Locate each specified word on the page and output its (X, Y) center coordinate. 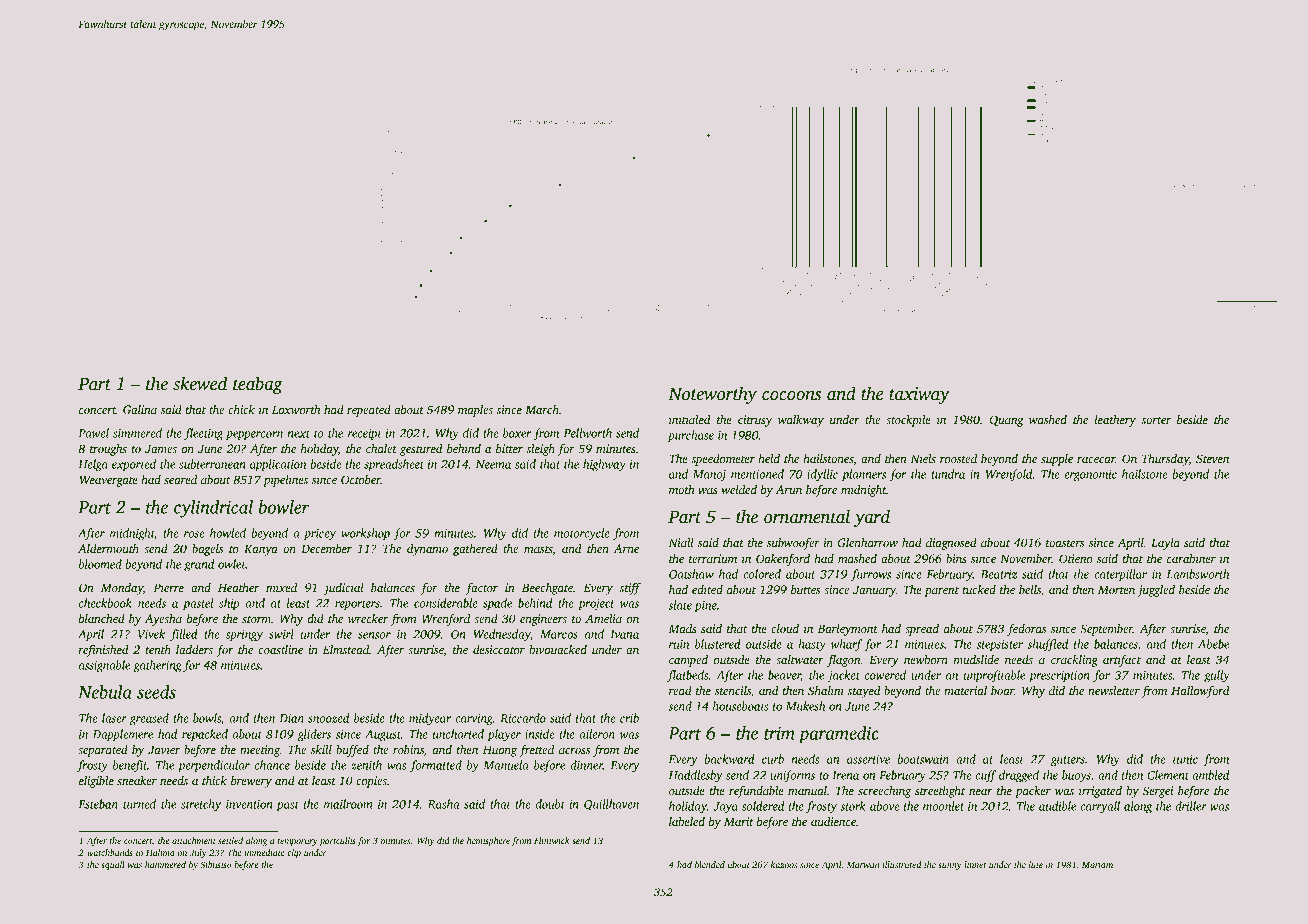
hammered (165, 864)
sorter (1156, 420)
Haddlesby (695, 776)
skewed (200, 383)
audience (833, 821)
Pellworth (587, 433)
